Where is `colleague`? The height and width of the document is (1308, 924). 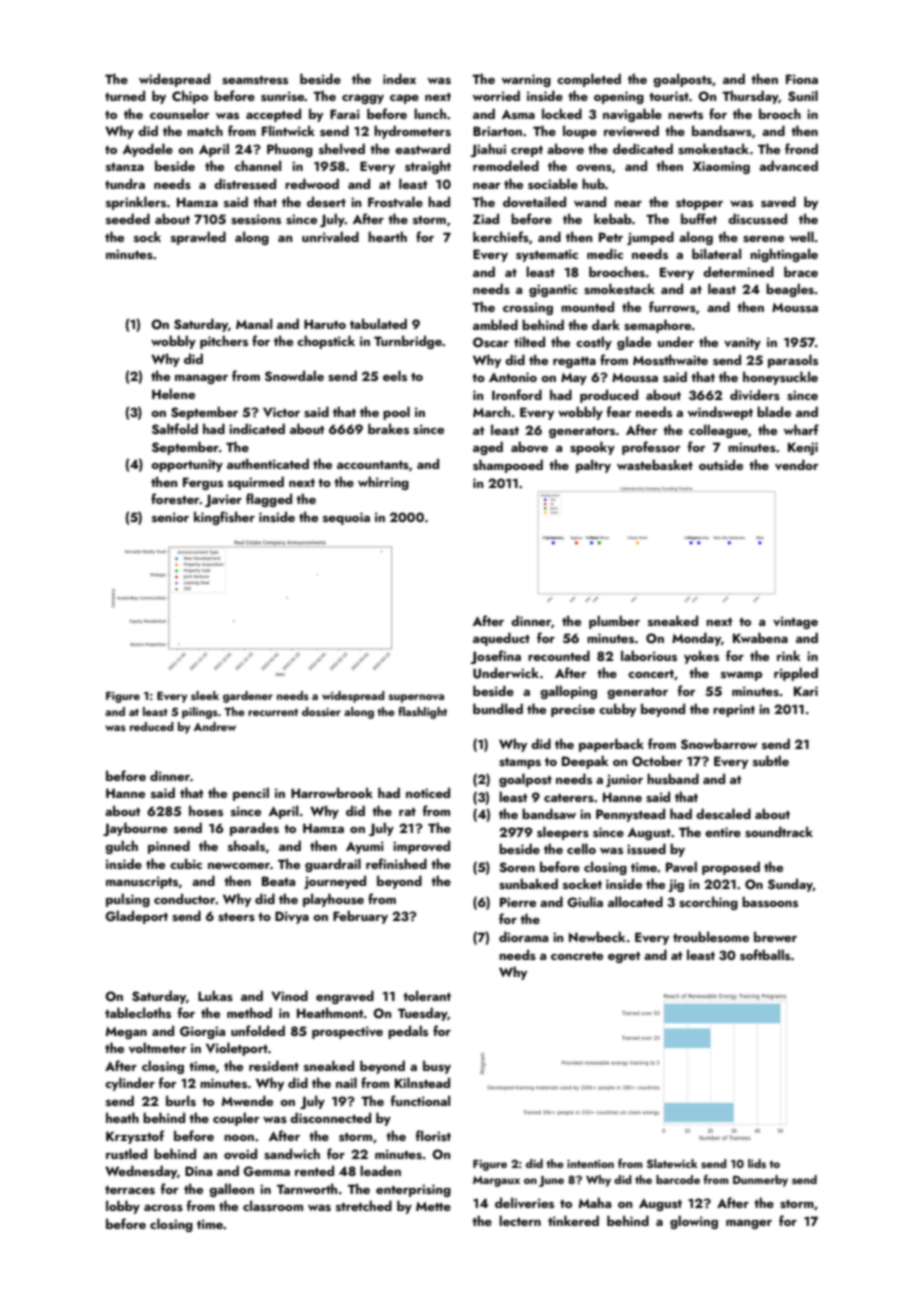 colleague is located at coordinates (718, 431).
